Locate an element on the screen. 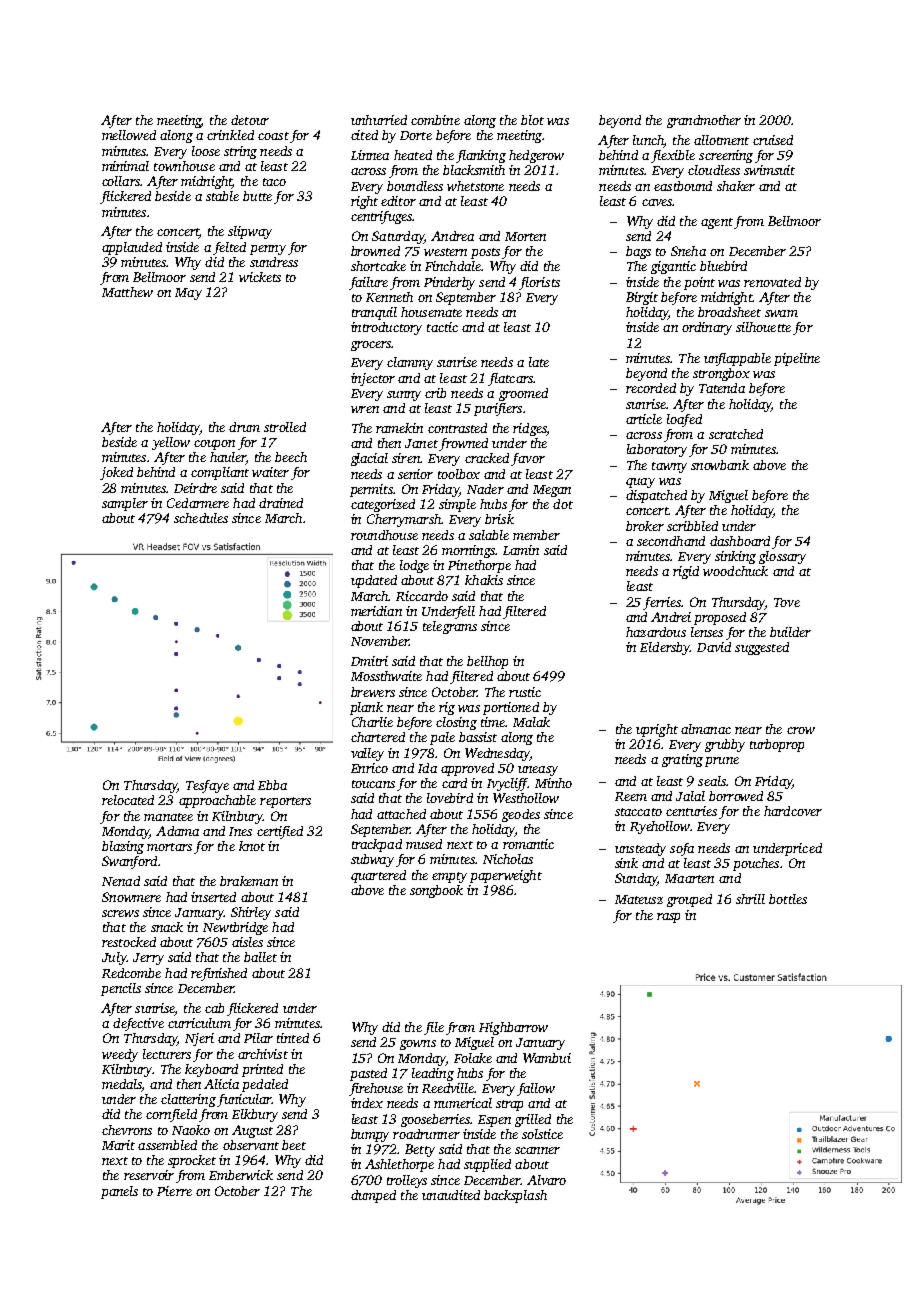 The width and height of the screenshot is (924, 1308). renovated is located at coordinates (772, 282).
